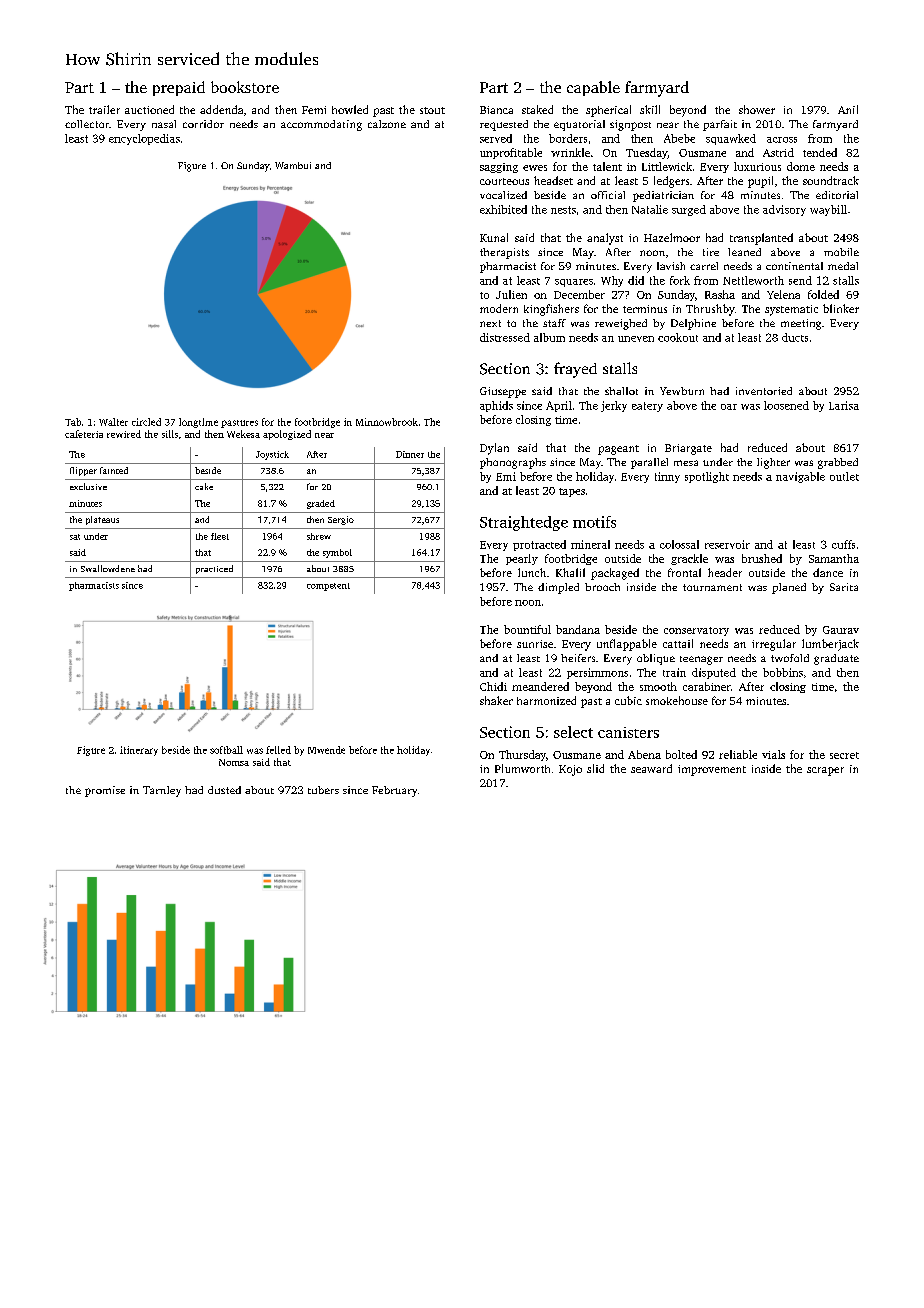 The image size is (924, 1308). What do you see at coordinates (432, 110) in the screenshot?
I see `stout` at bounding box center [432, 110].
